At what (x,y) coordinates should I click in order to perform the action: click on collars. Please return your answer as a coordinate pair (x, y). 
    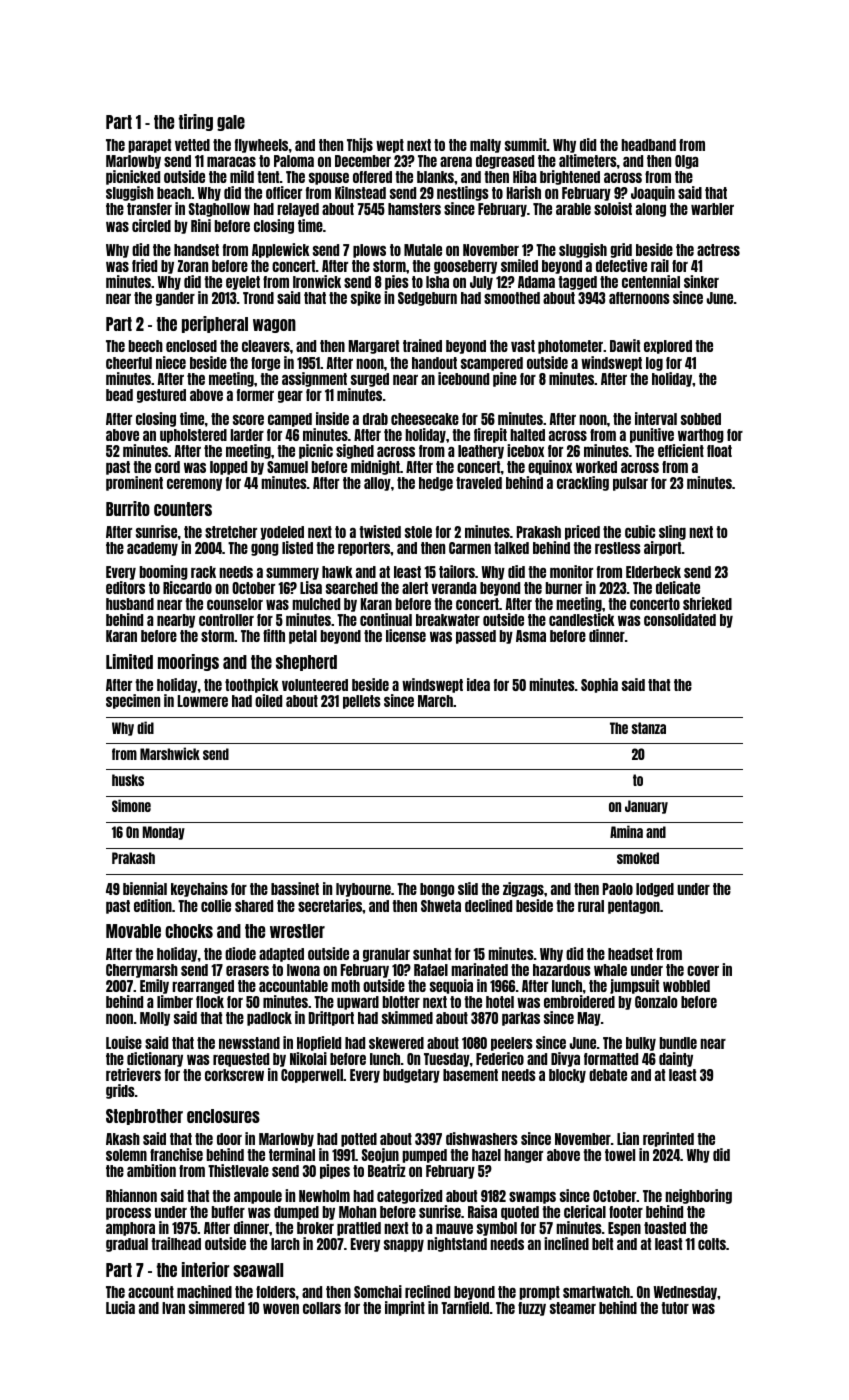
    Looking at the image, I should click on (322, 1308).
